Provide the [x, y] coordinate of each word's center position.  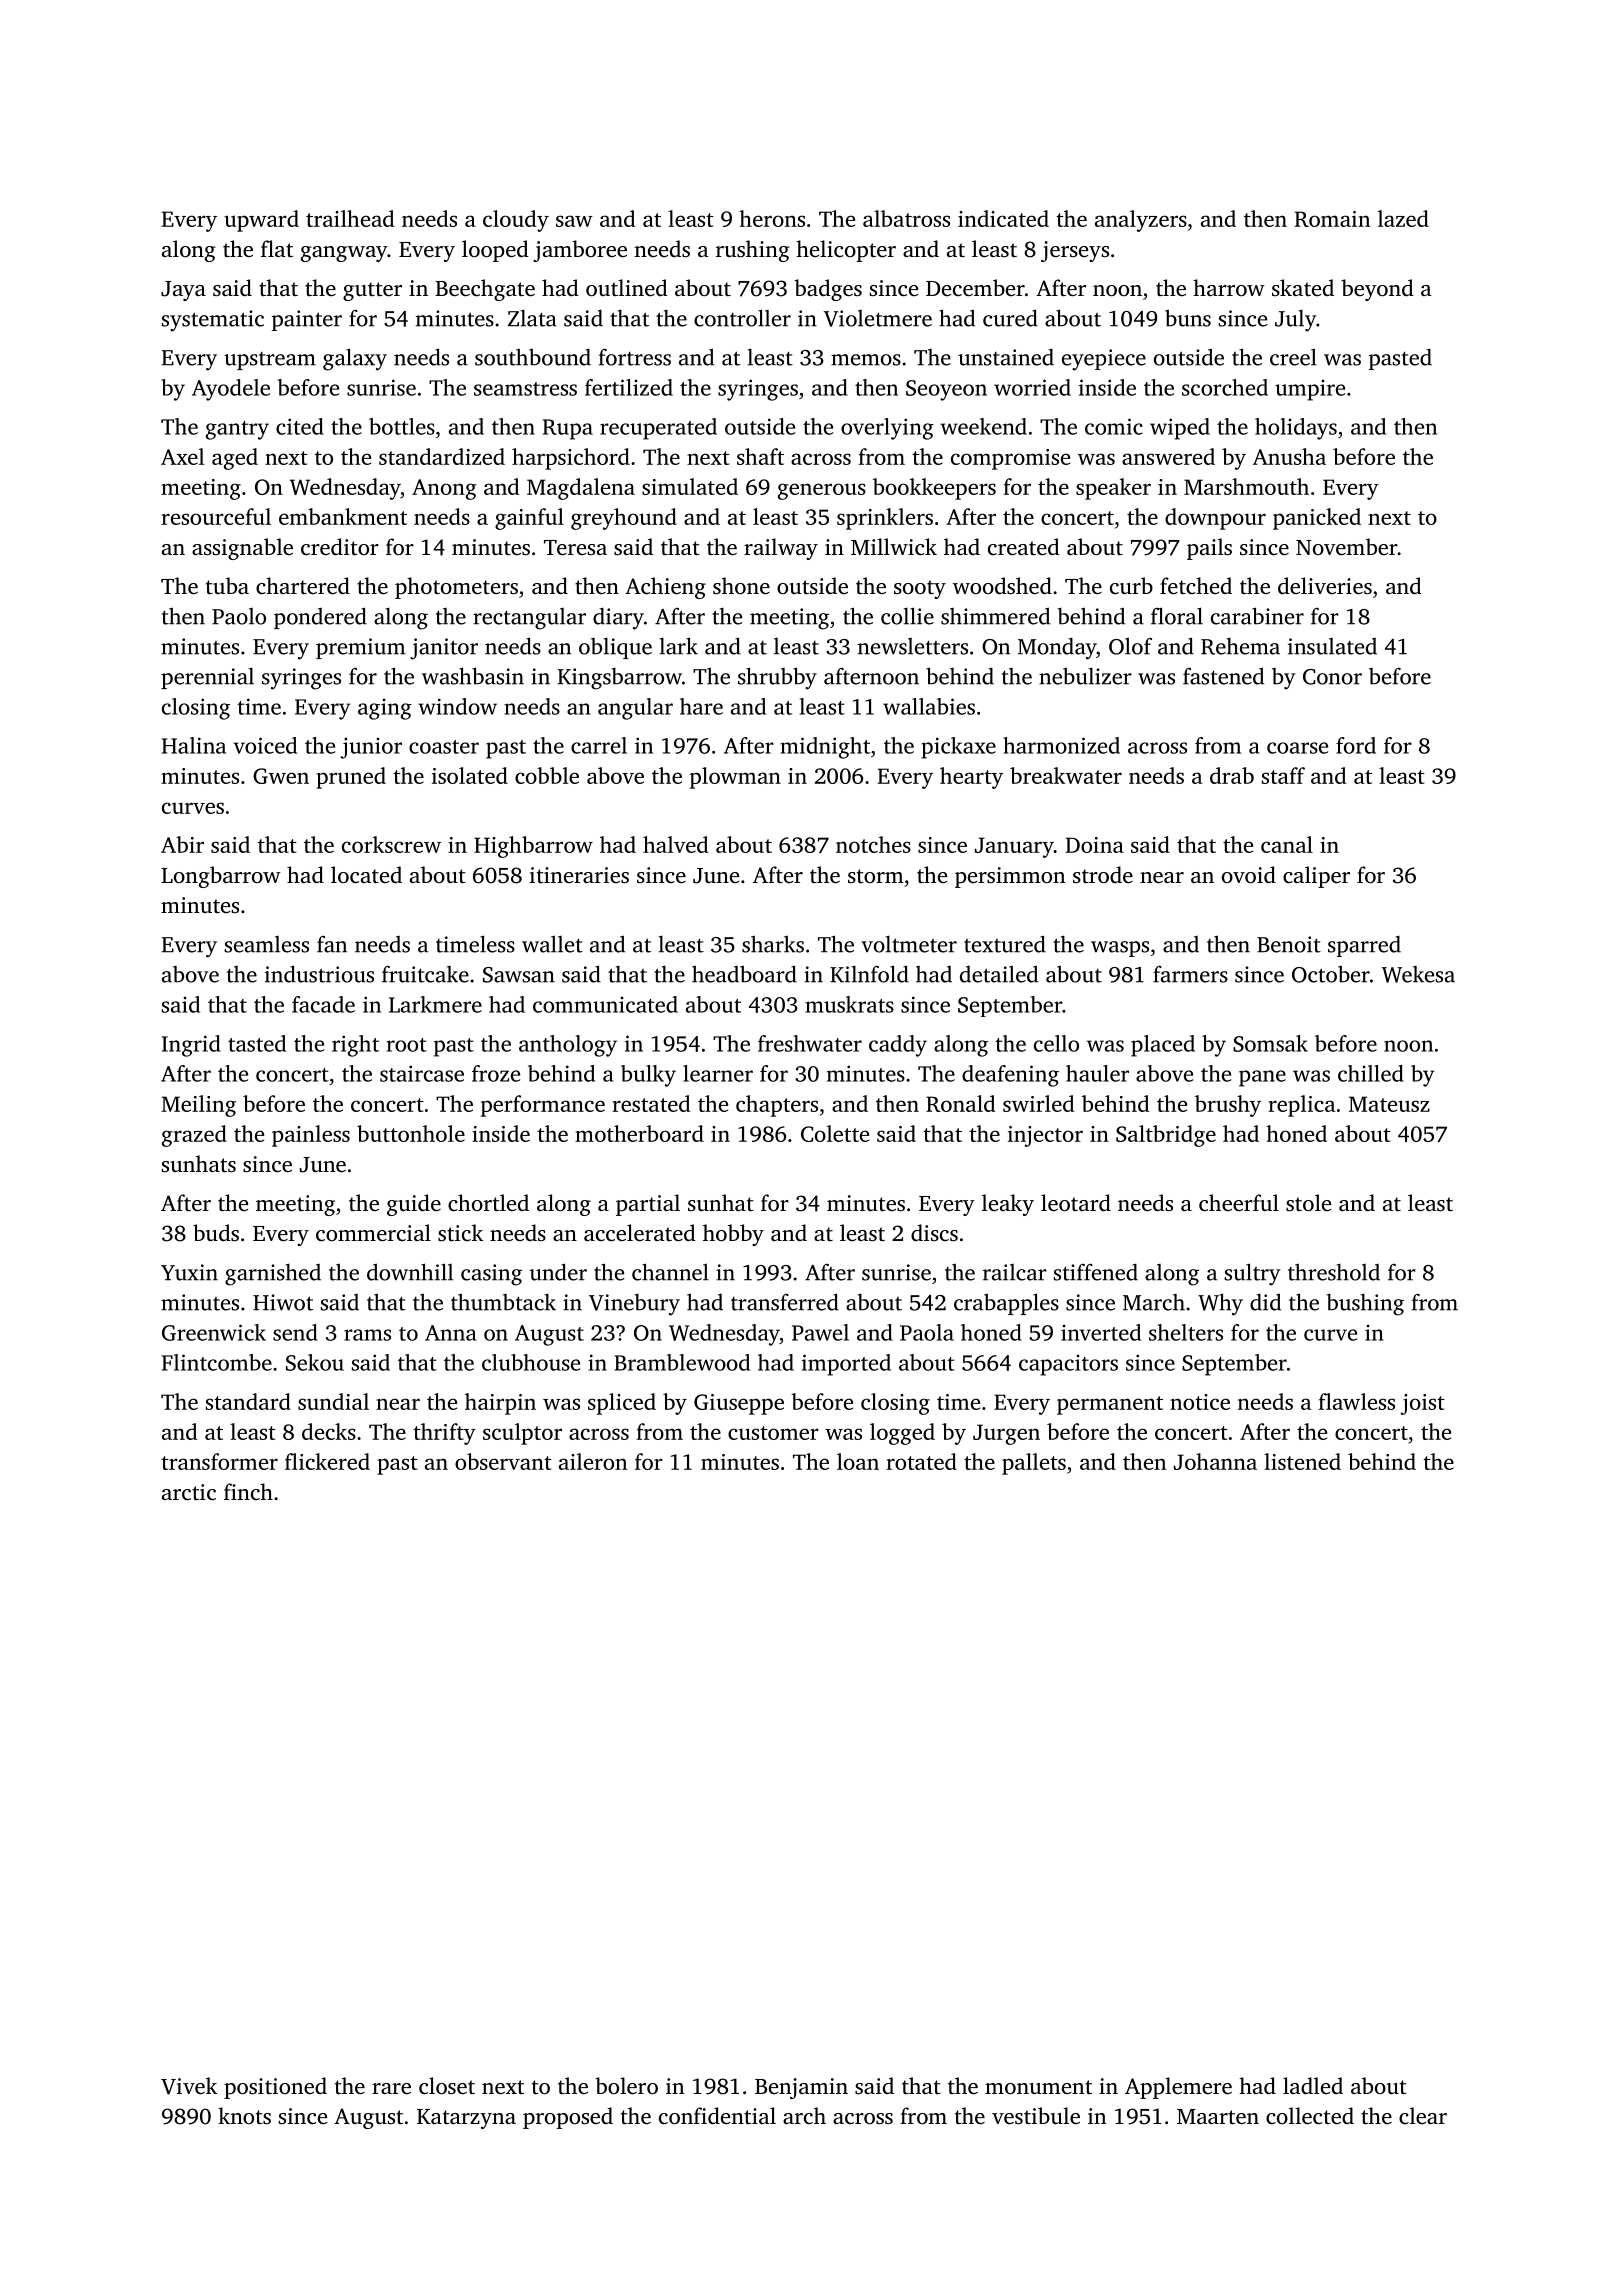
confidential [717, 2116]
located [366, 875]
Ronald [960, 1103]
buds [216, 1233]
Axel [182, 456]
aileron [593, 1461]
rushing [753, 251]
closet [447, 2086]
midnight [825, 748]
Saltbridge [1166, 1136]
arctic [189, 1492]
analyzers [1141, 221]
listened [1302, 1461]
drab [1232, 775]
